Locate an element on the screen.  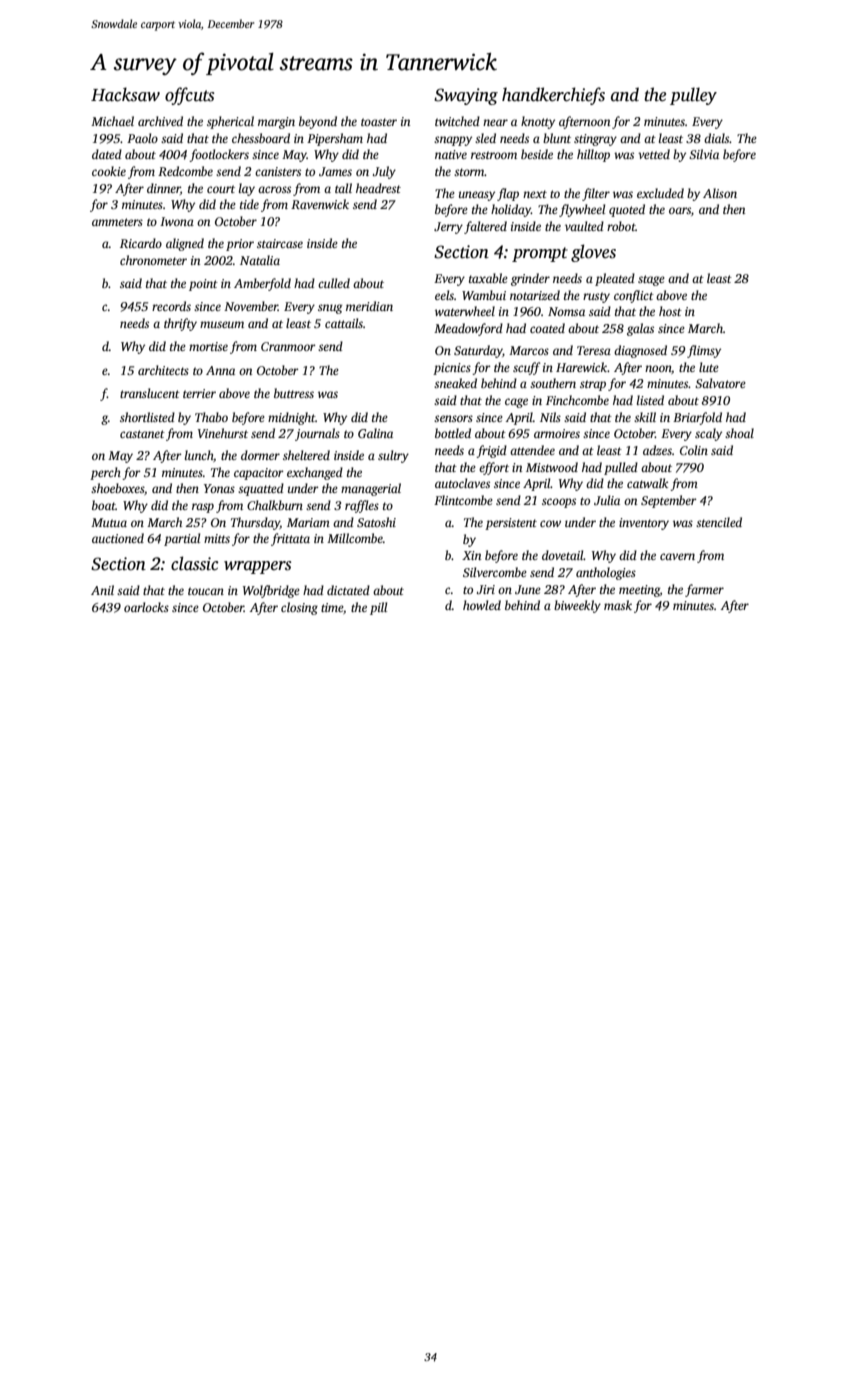
oars is located at coordinates (680, 210).
